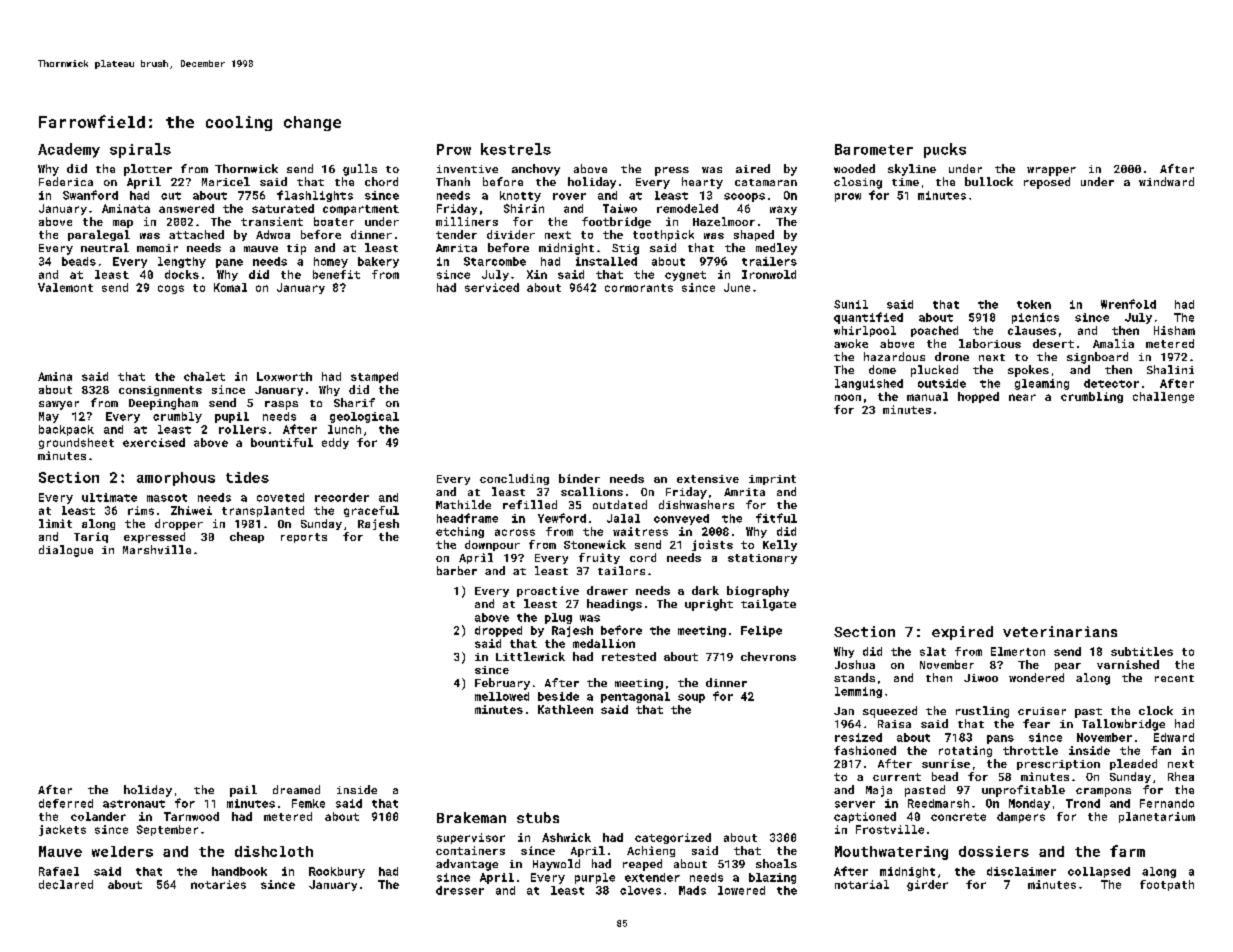 This screenshot has height=952, width=1233. I want to click on Shirin, so click(524, 208).
